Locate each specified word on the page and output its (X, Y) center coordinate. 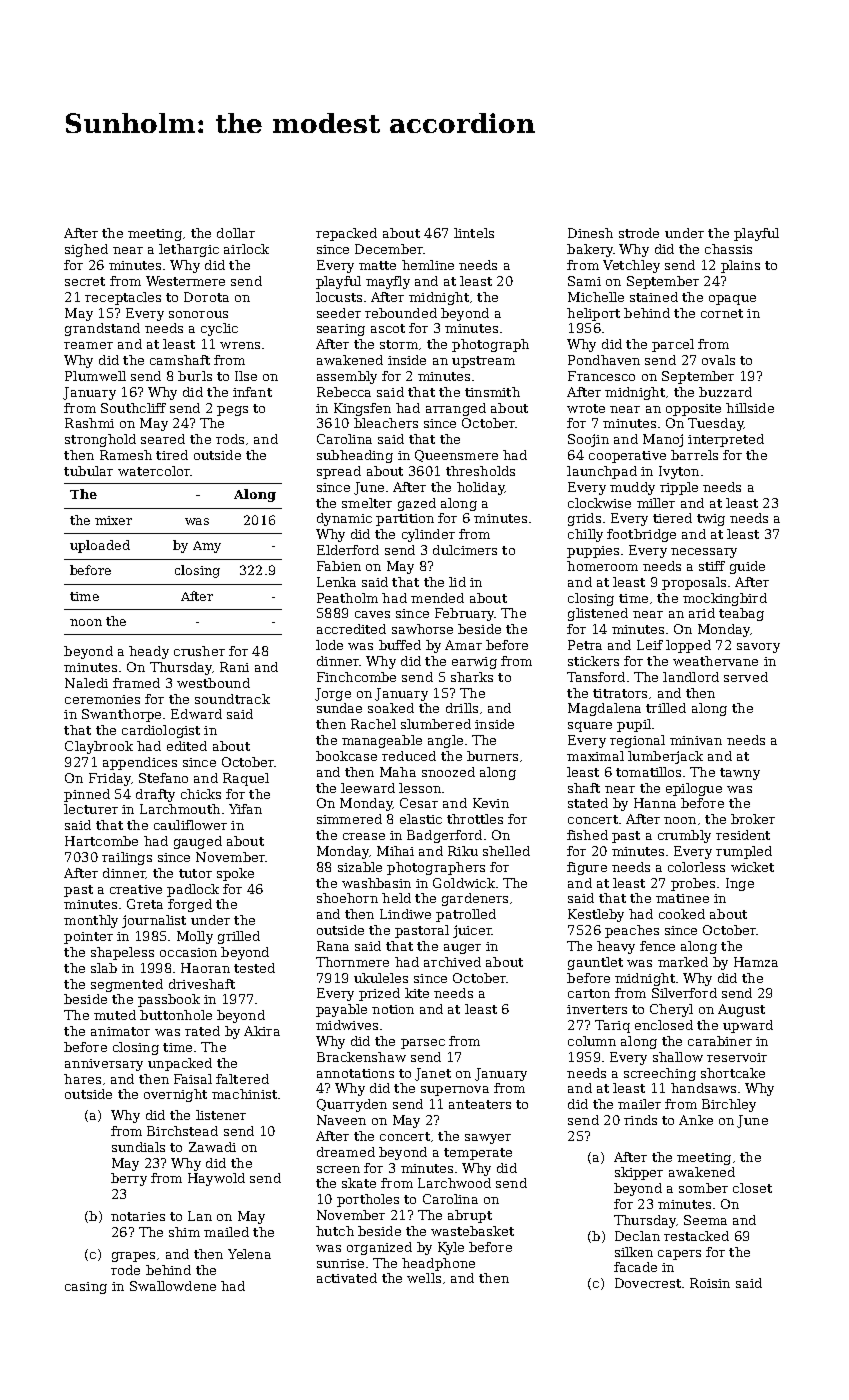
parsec (423, 1044)
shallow (678, 1057)
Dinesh (590, 233)
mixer (113, 520)
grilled (239, 937)
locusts (339, 297)
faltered (242, 1079)
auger (462, 949)
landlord (691, 677)
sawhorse (422, 629)
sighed (86, 250)
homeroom (602, 566)
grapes (133, 1257)
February (465, 614)
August (741, 1010)
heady (149, 652)
